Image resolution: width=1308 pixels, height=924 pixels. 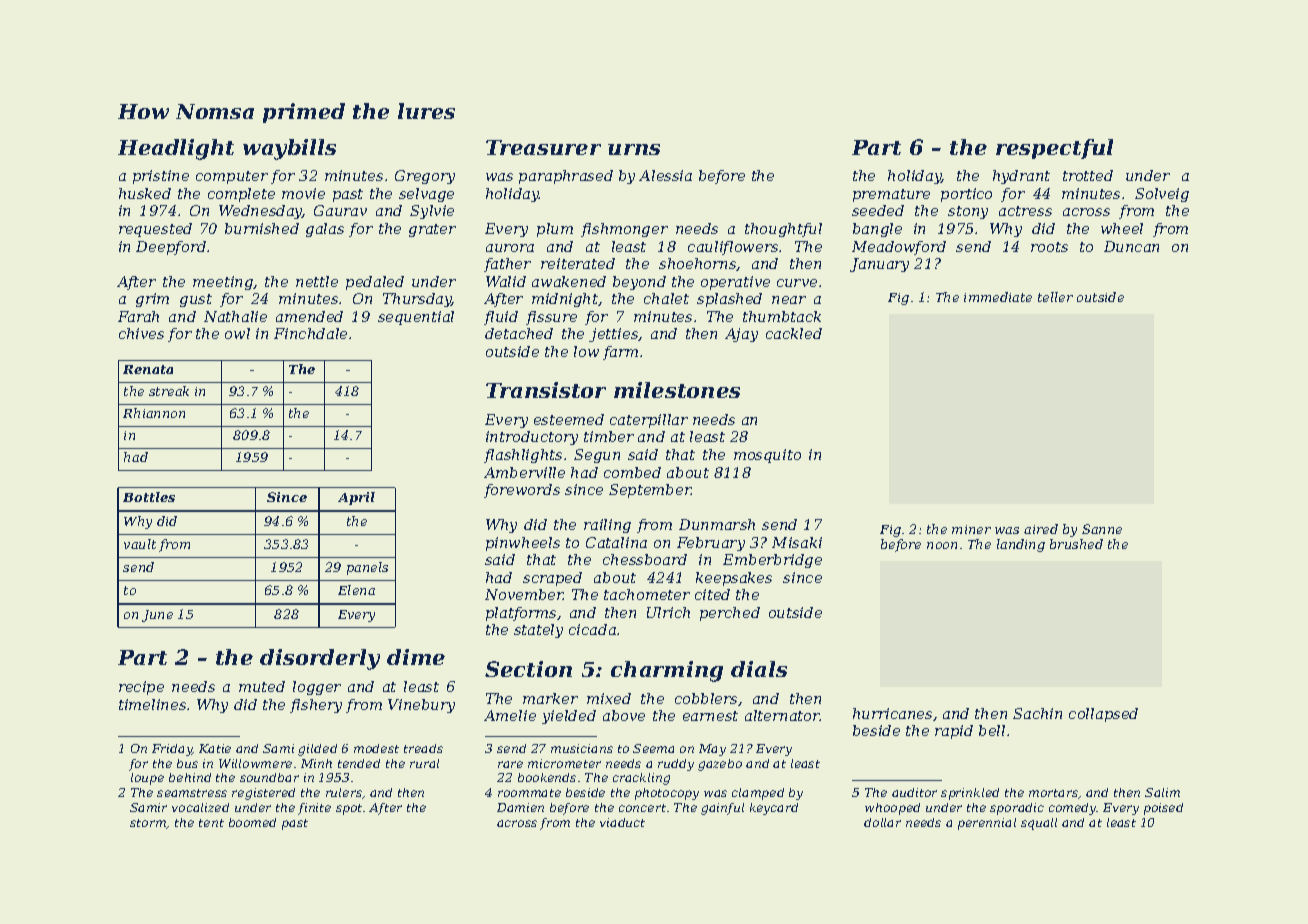 I want to click on rural, so click(x=424, y=763).
